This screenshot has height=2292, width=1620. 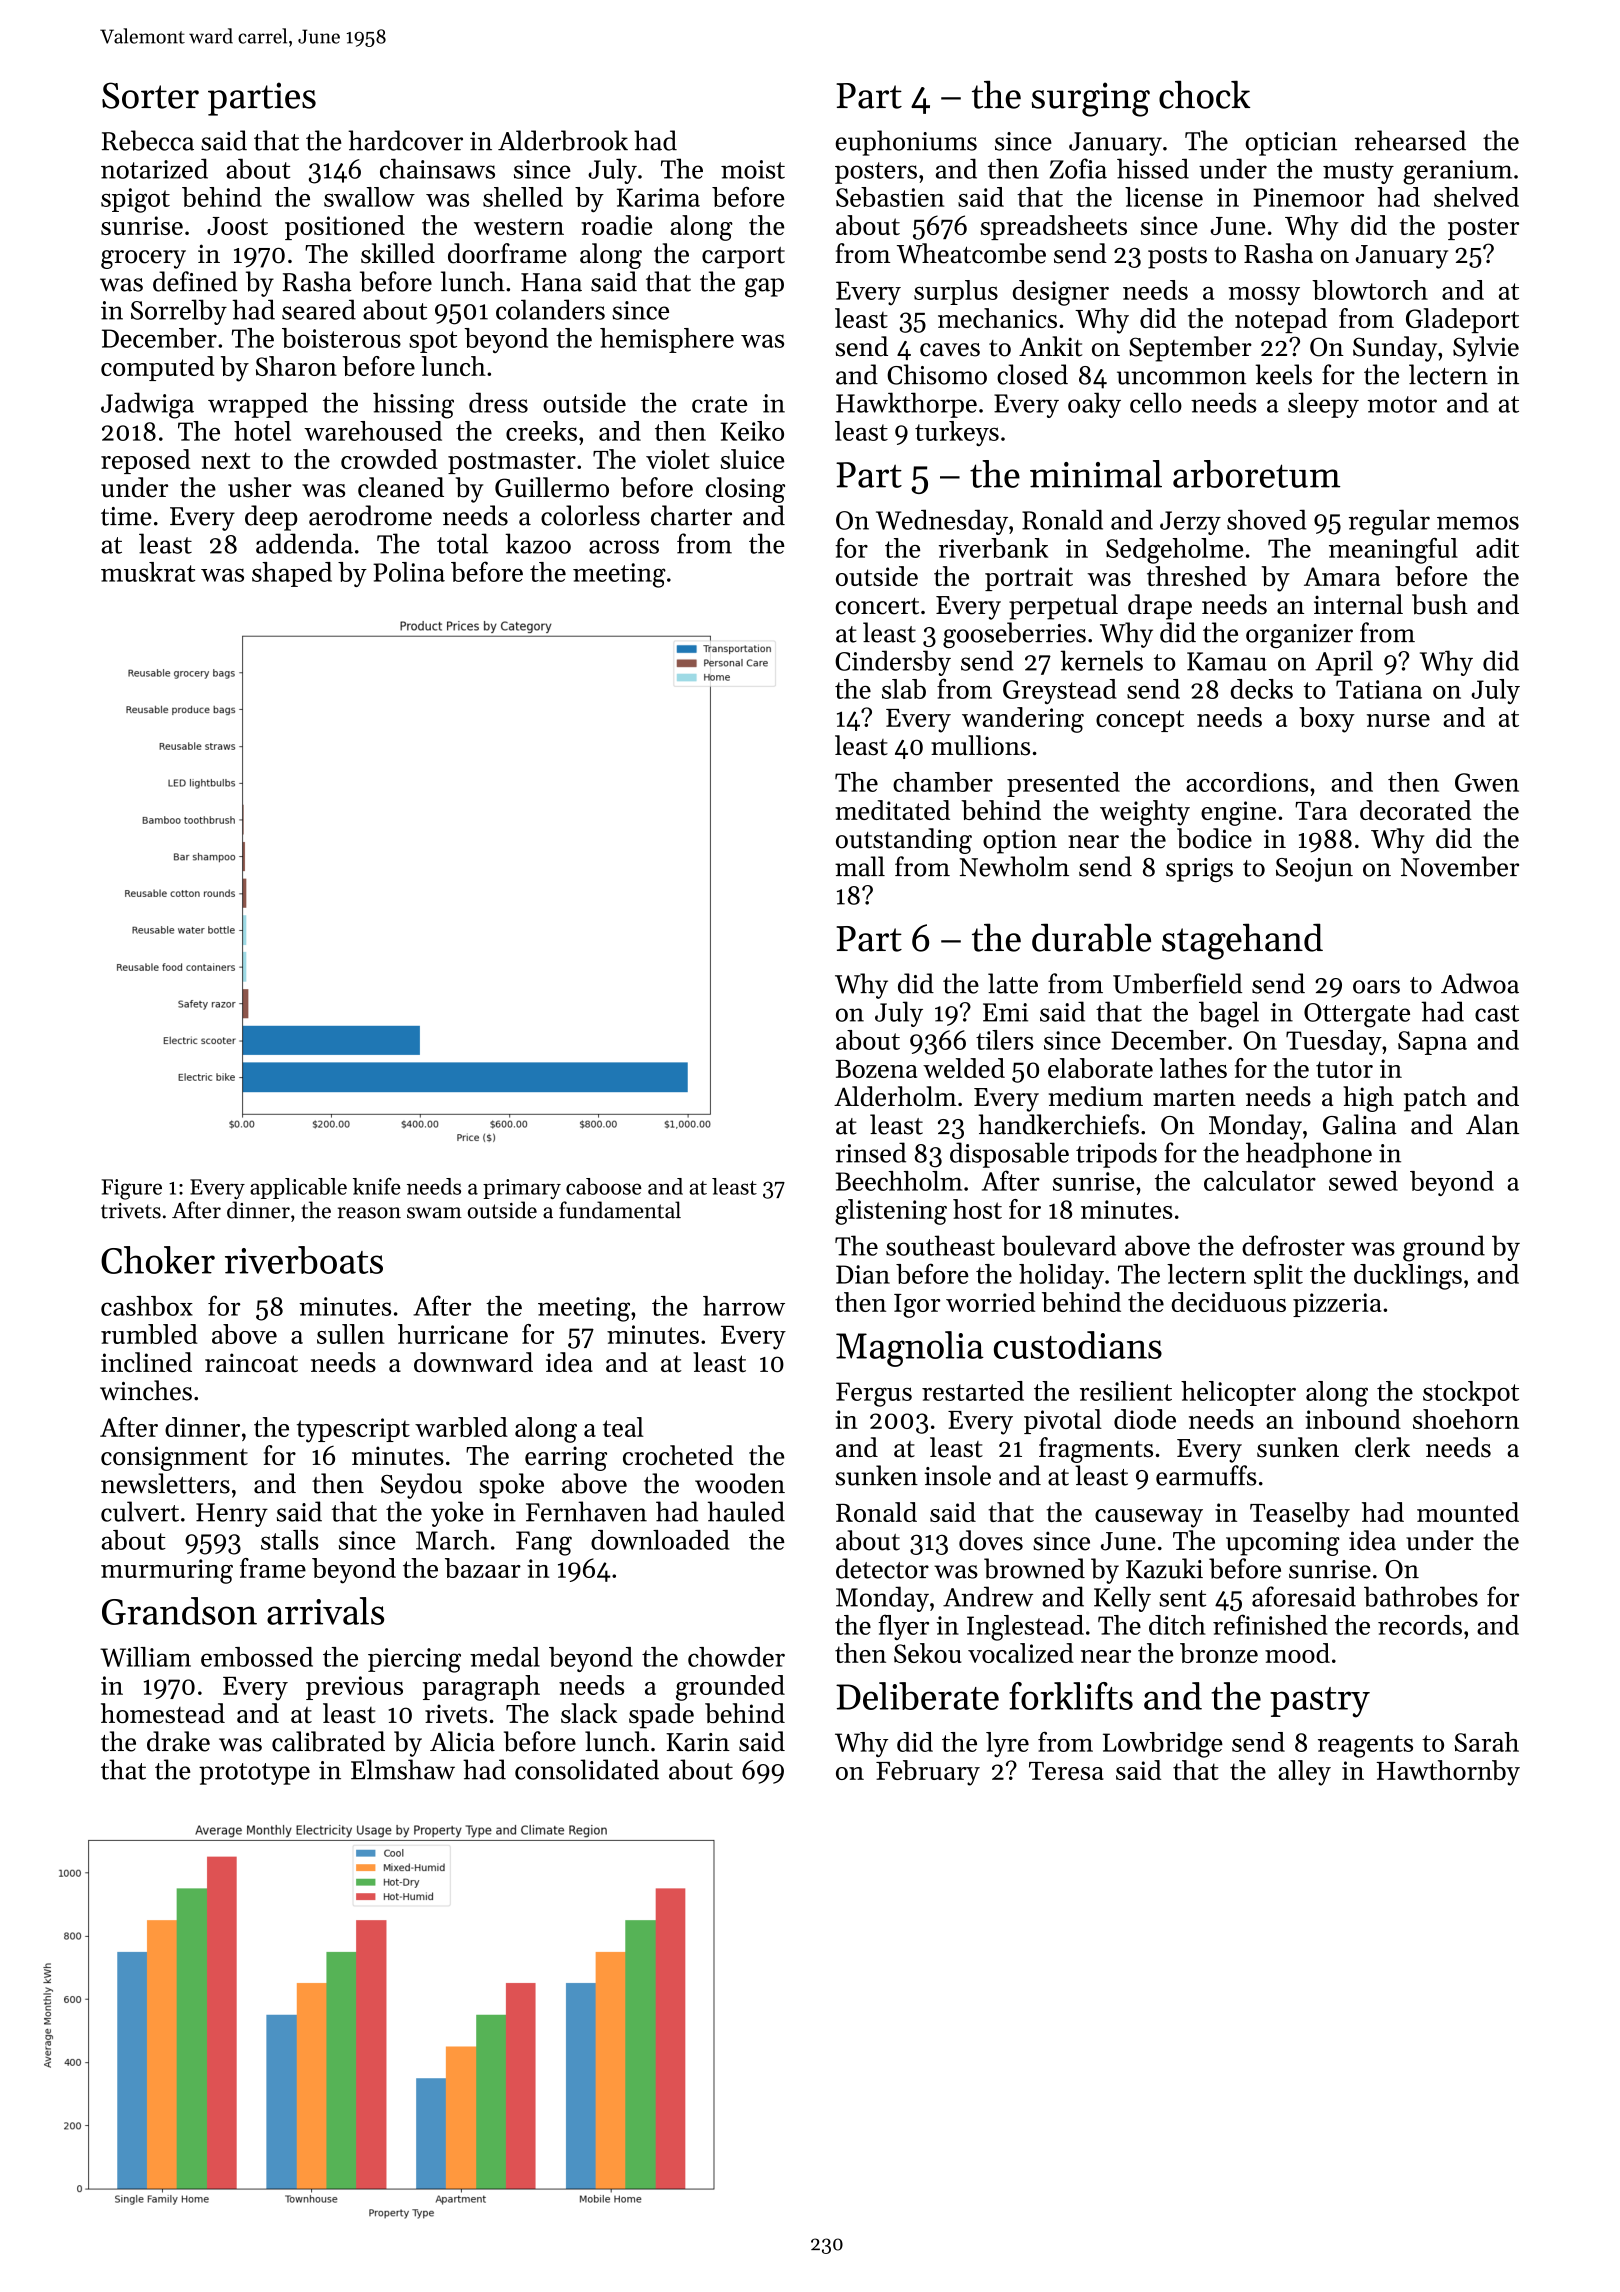 What do you see at coordinates (563, 140) in the screenshot?
I see `Alderbrook` at bounding box center [563, 140].
